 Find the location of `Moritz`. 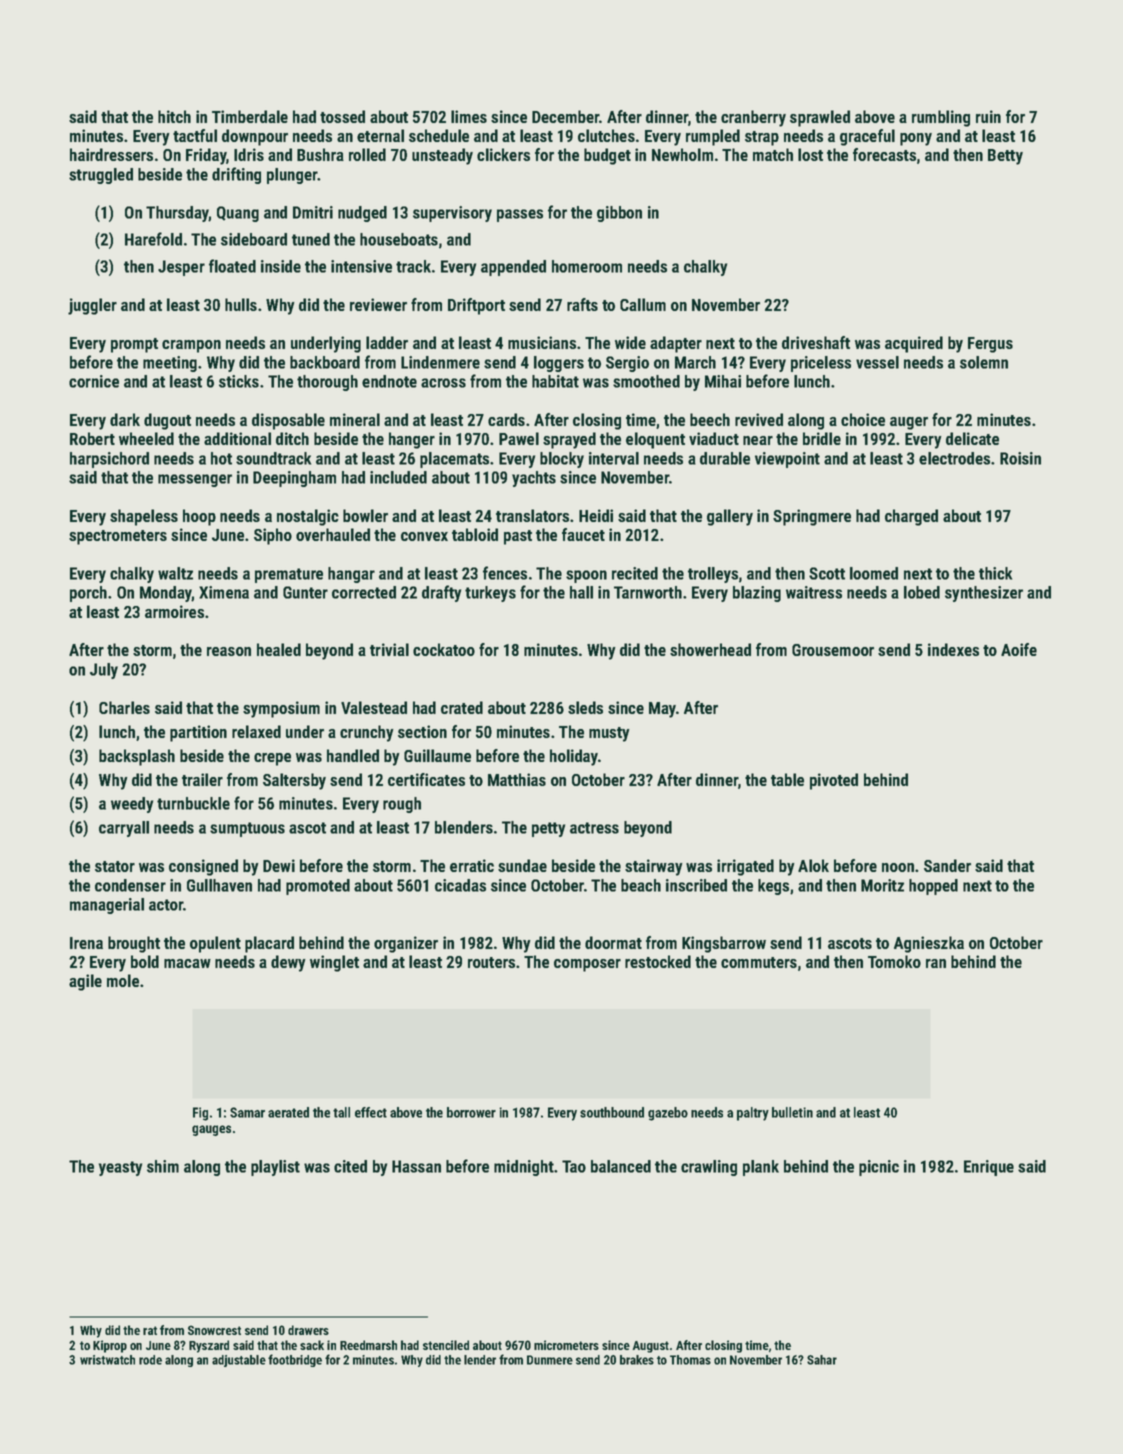

Moritz is located at coordinates (882, 885).
